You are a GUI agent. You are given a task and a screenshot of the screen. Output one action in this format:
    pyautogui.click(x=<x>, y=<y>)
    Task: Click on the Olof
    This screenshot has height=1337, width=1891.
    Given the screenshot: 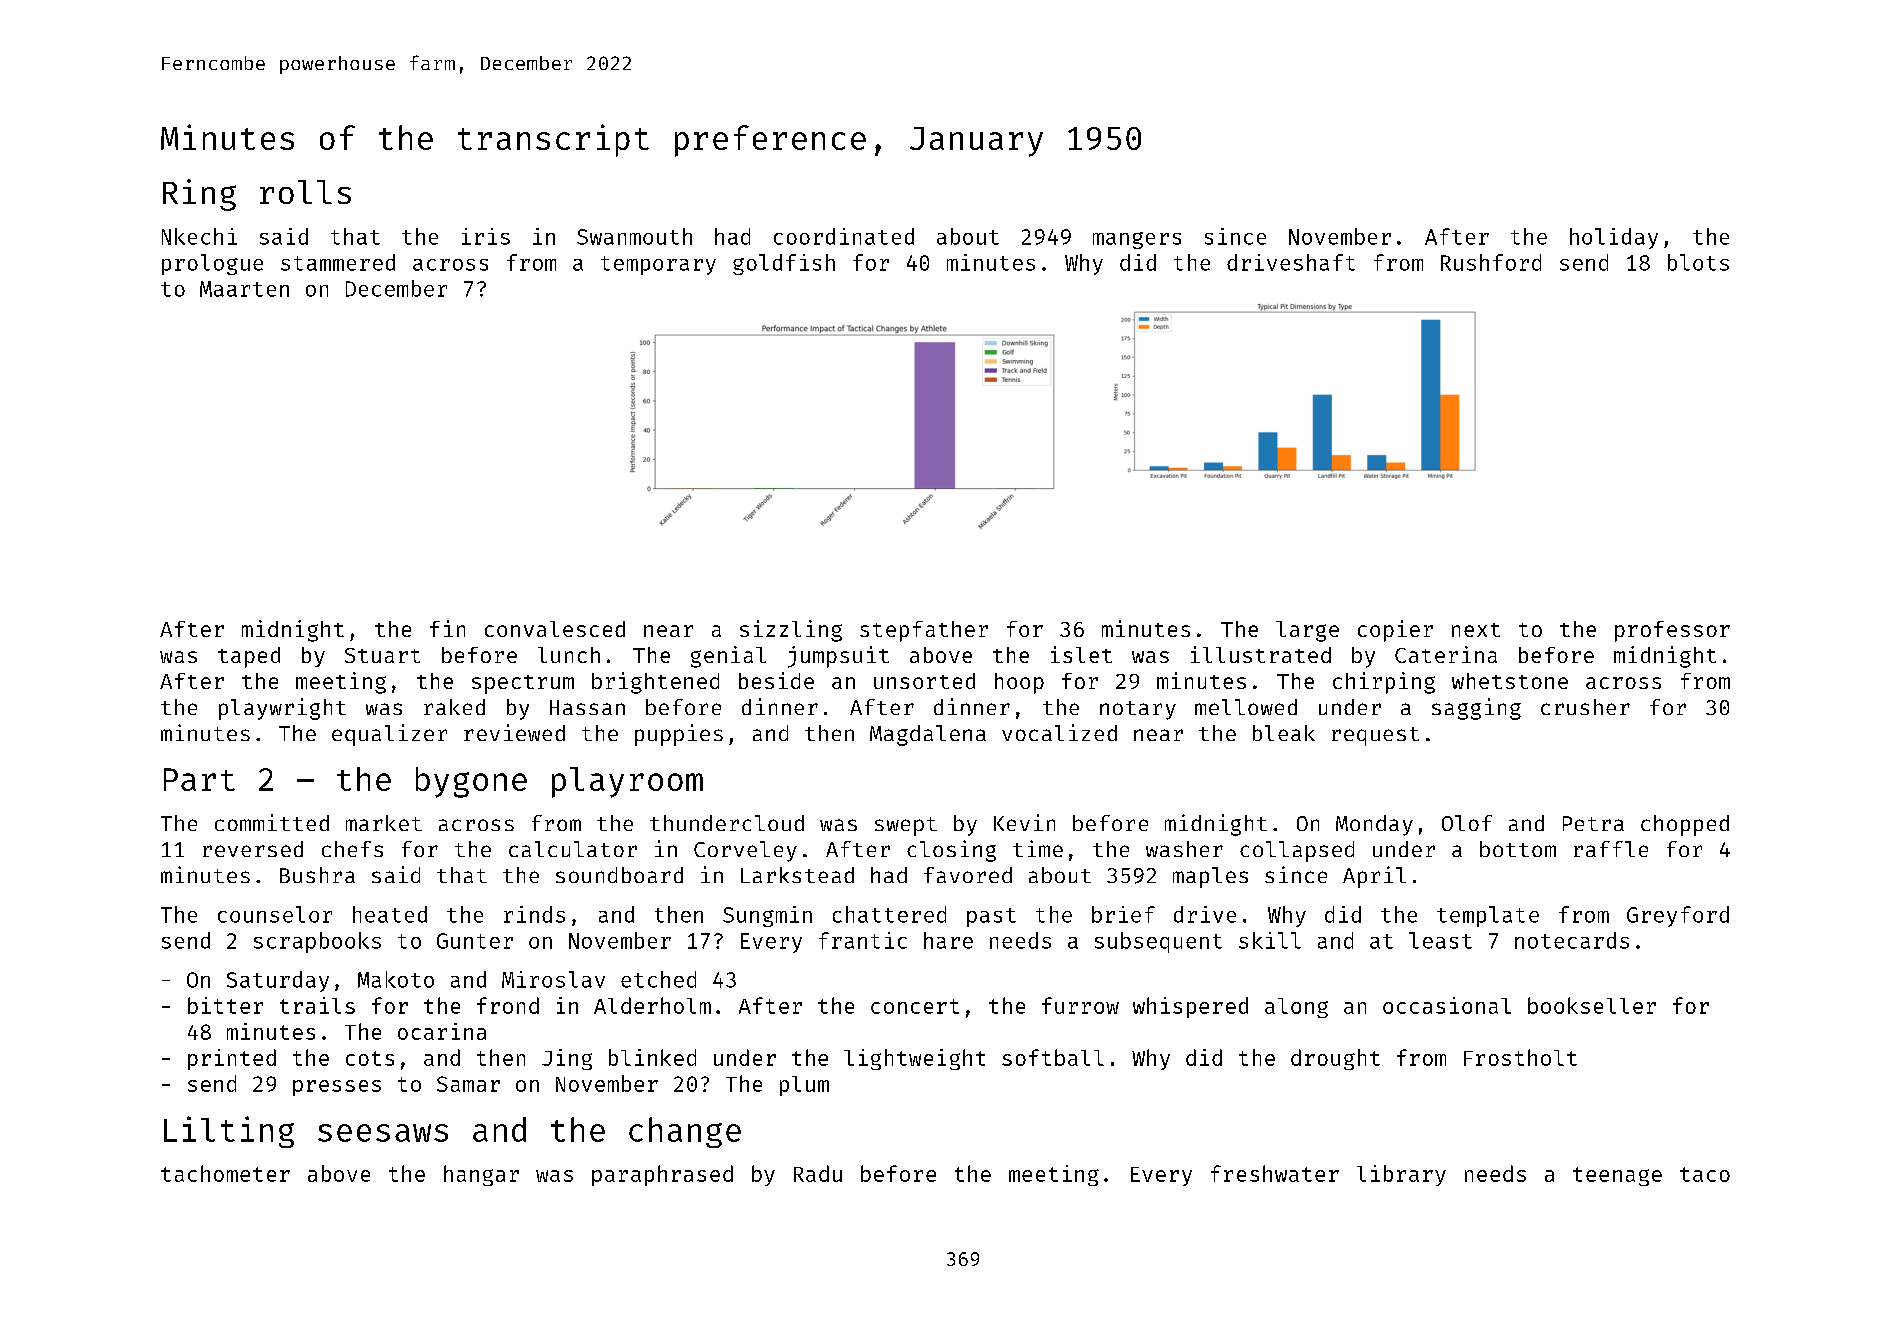 What is the action you would take?
    pyautogui.click(x=1467, y=823)
